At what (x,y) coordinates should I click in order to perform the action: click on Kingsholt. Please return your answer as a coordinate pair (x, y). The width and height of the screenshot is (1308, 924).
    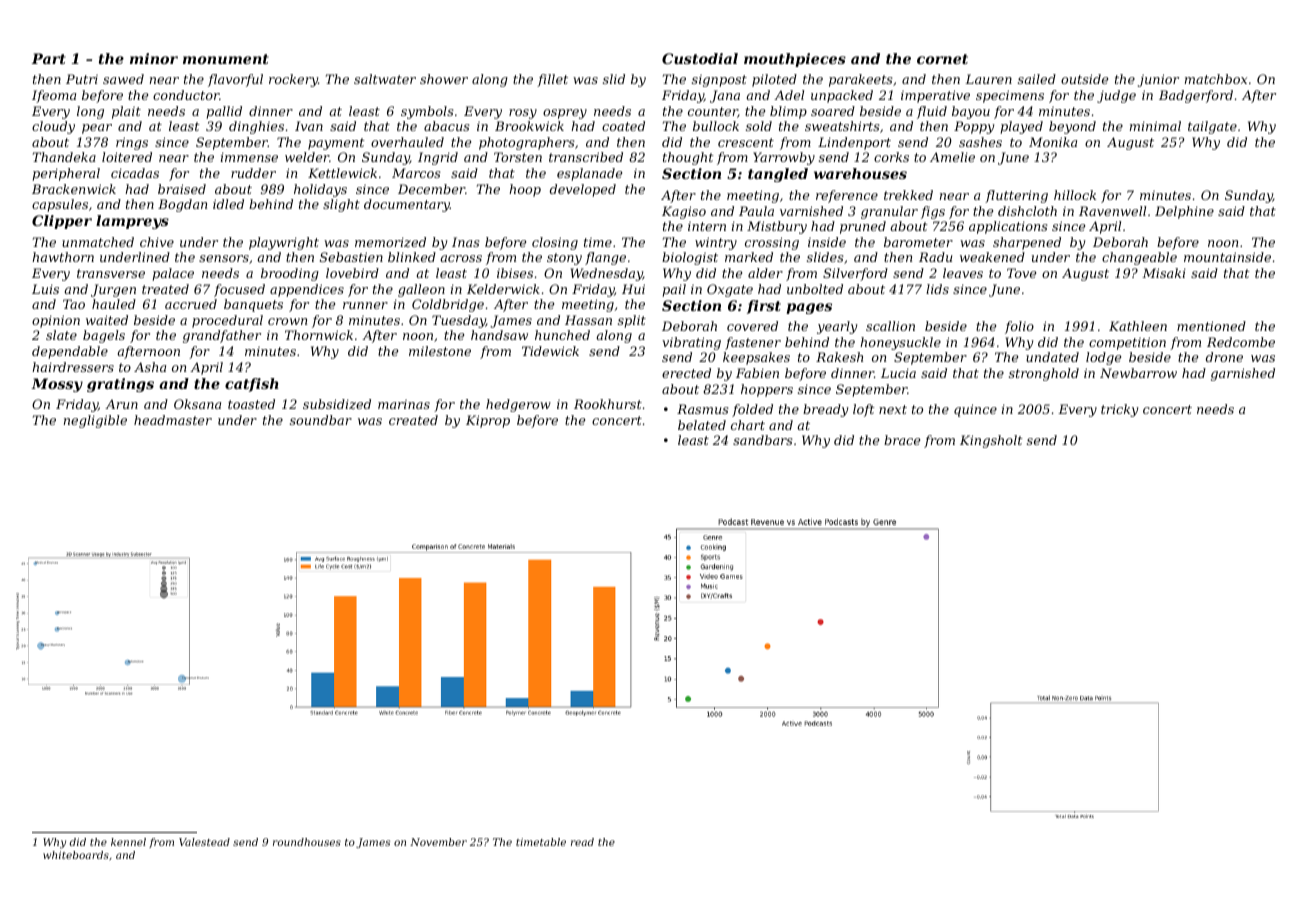
    Looking at the image, I should click on (991, 441).
